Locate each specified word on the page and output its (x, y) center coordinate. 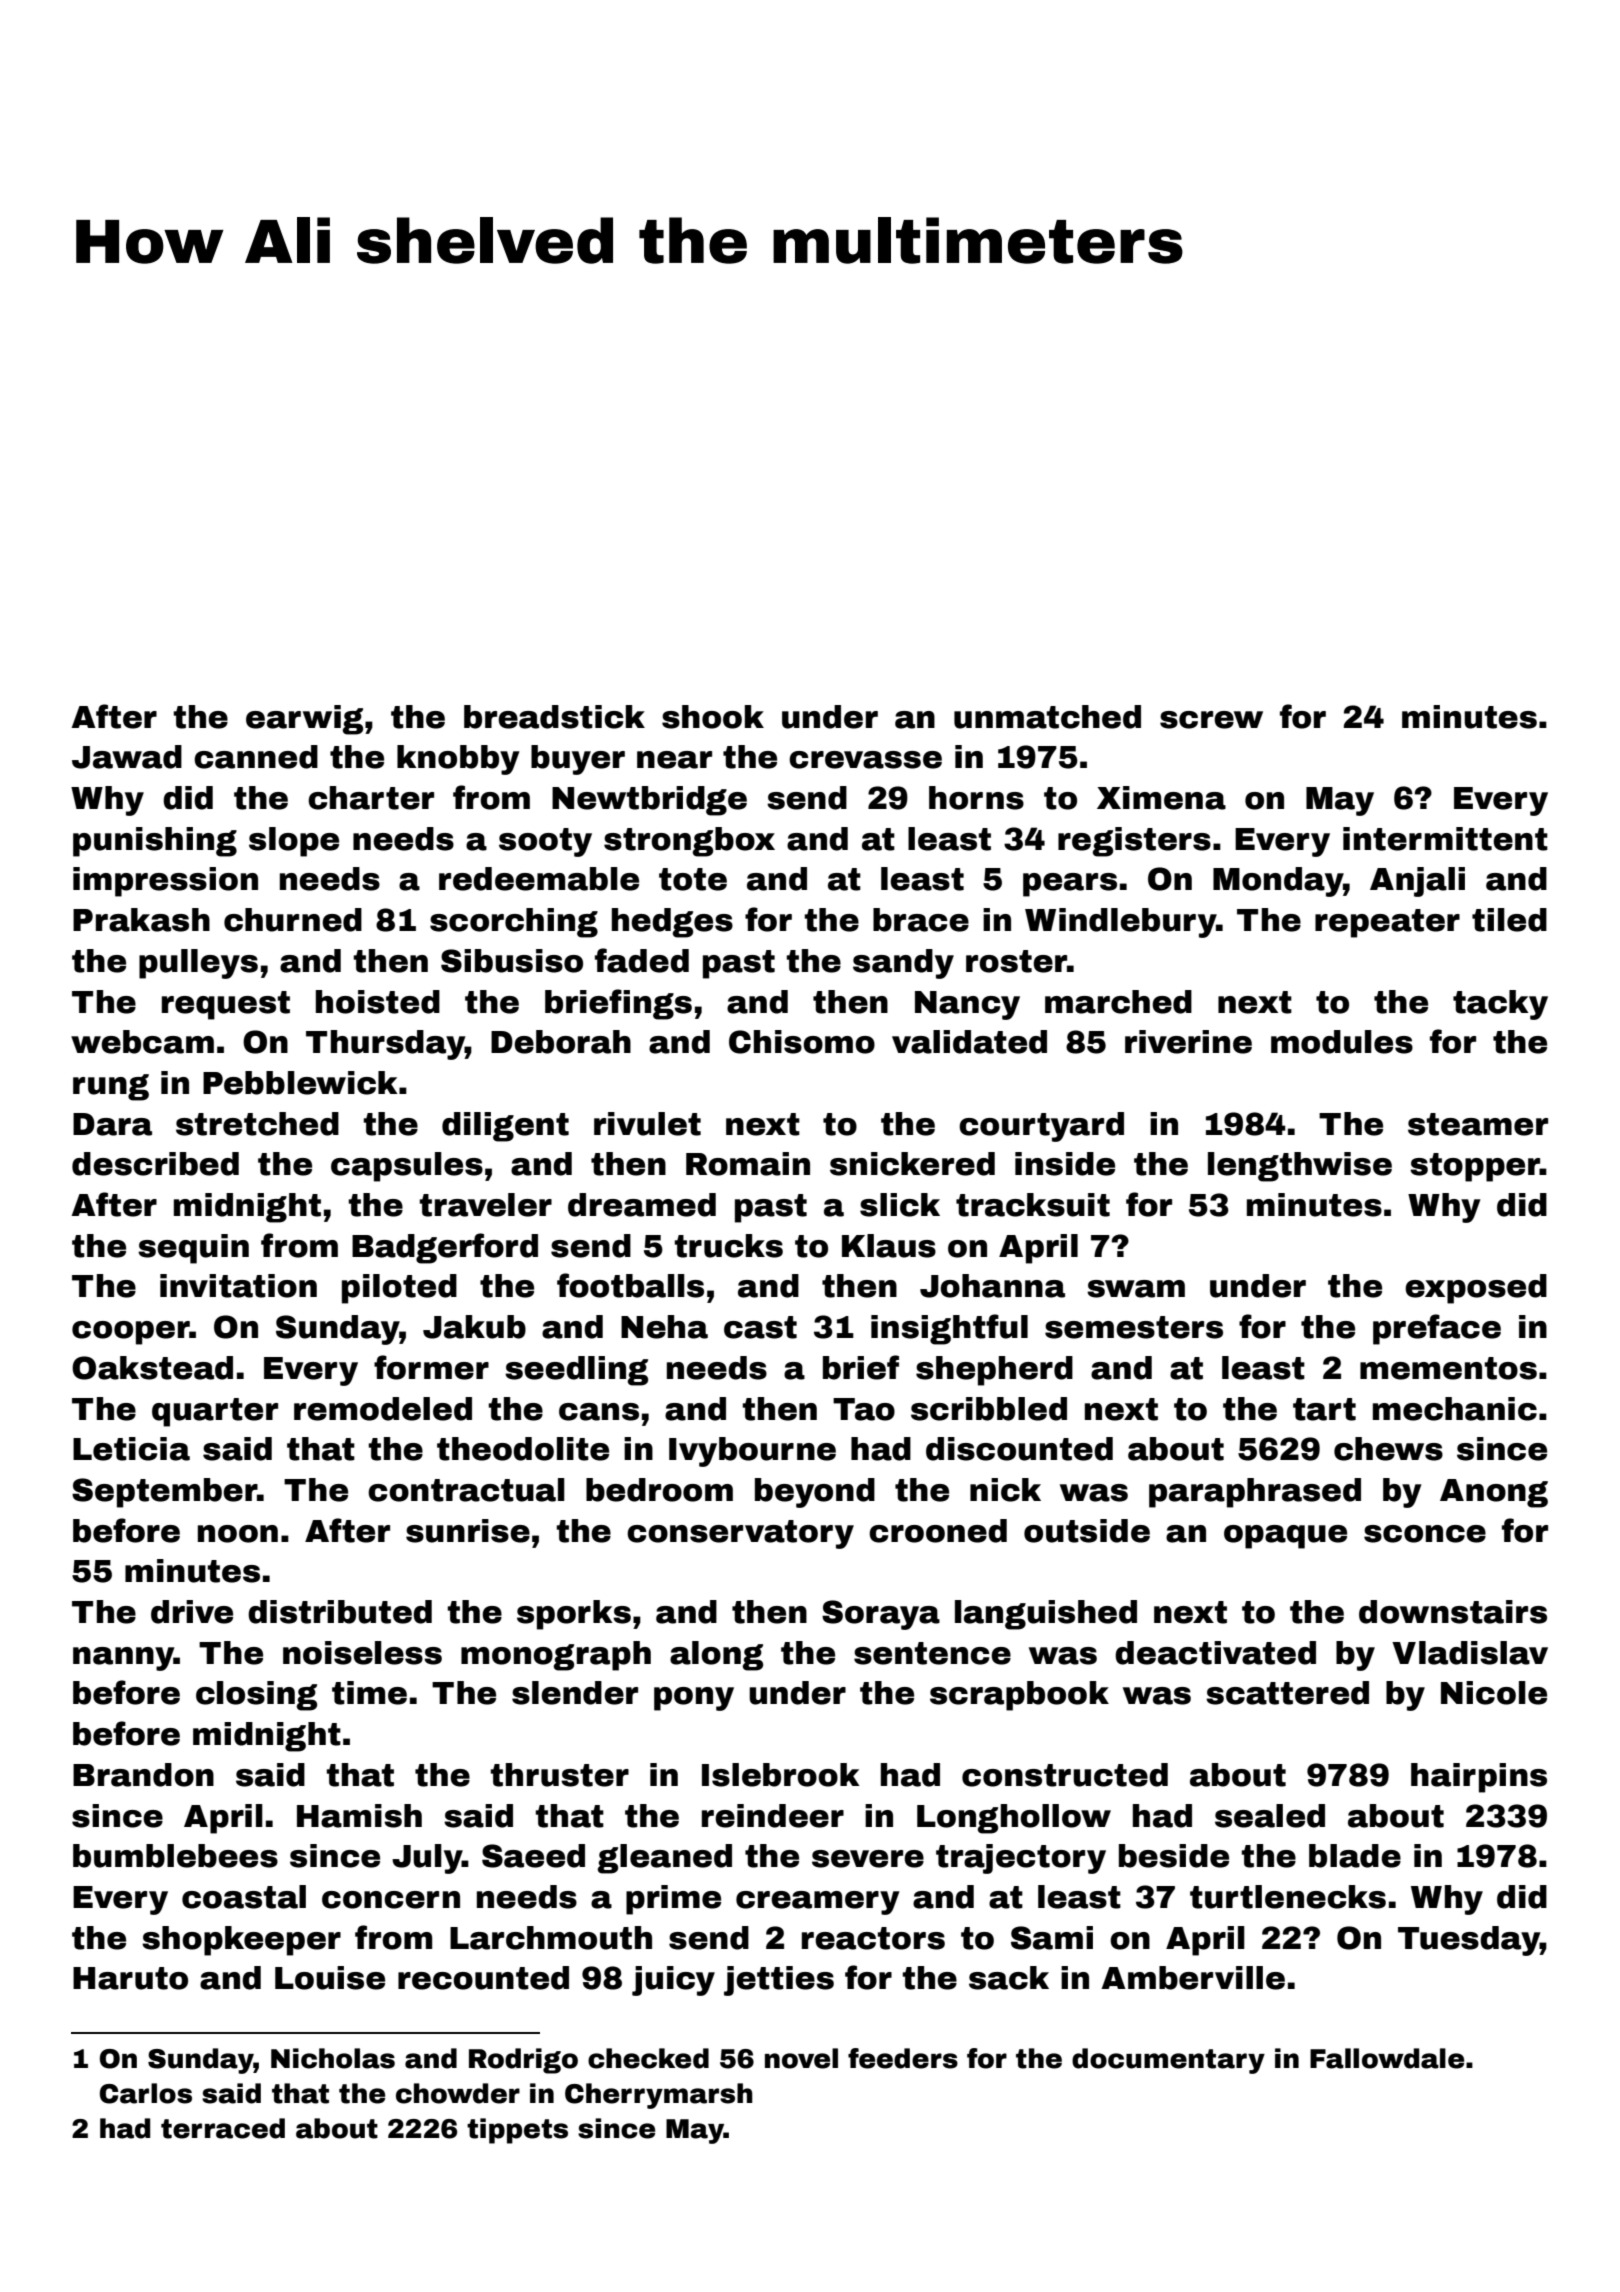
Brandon (143, 1775)
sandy (903, 964)
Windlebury (1121, 923)
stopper (1475, 1167)
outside (1087, 1531)
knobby (458, 760)
